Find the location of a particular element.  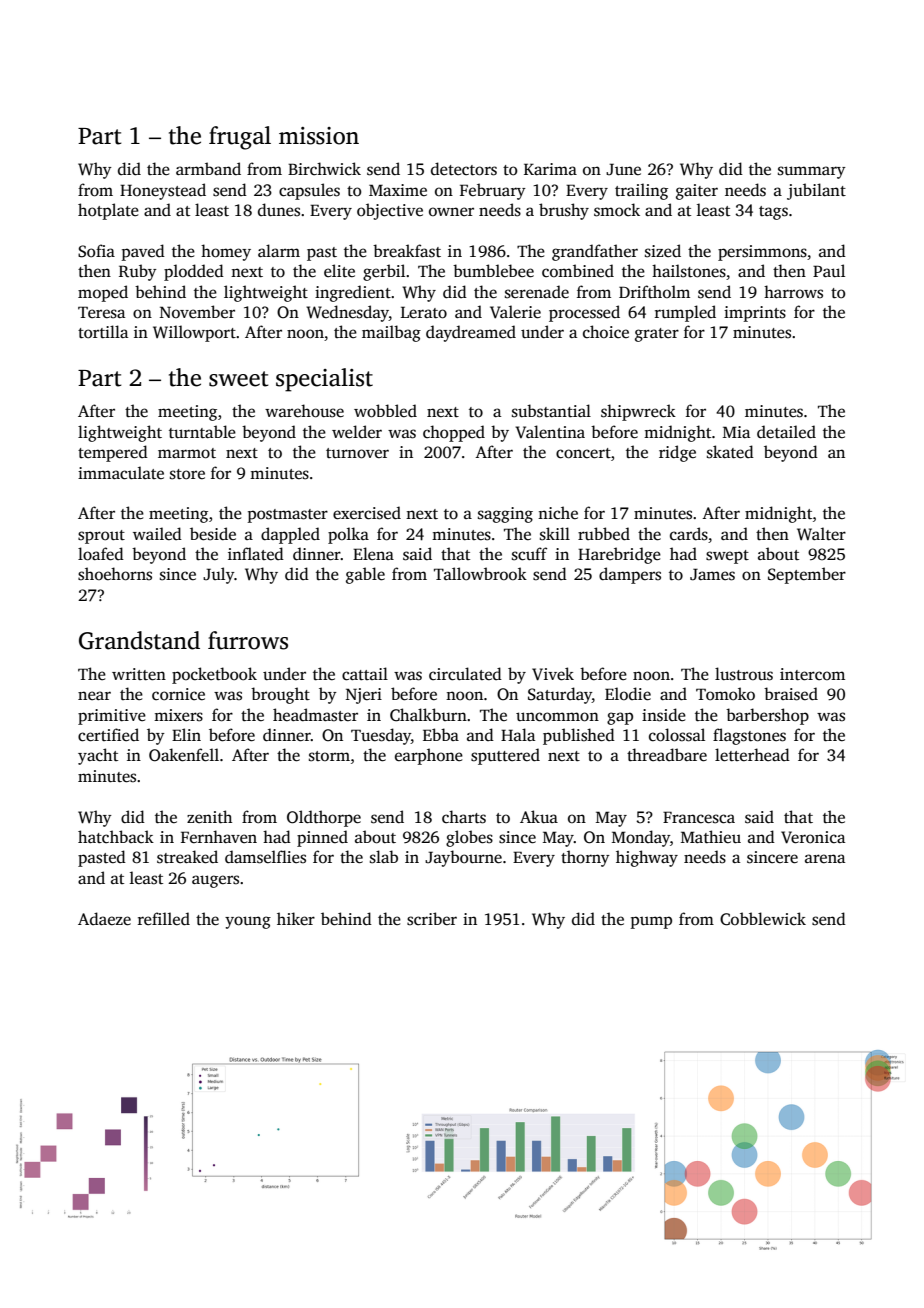

immaculate is located at coordinates (121, 473).
